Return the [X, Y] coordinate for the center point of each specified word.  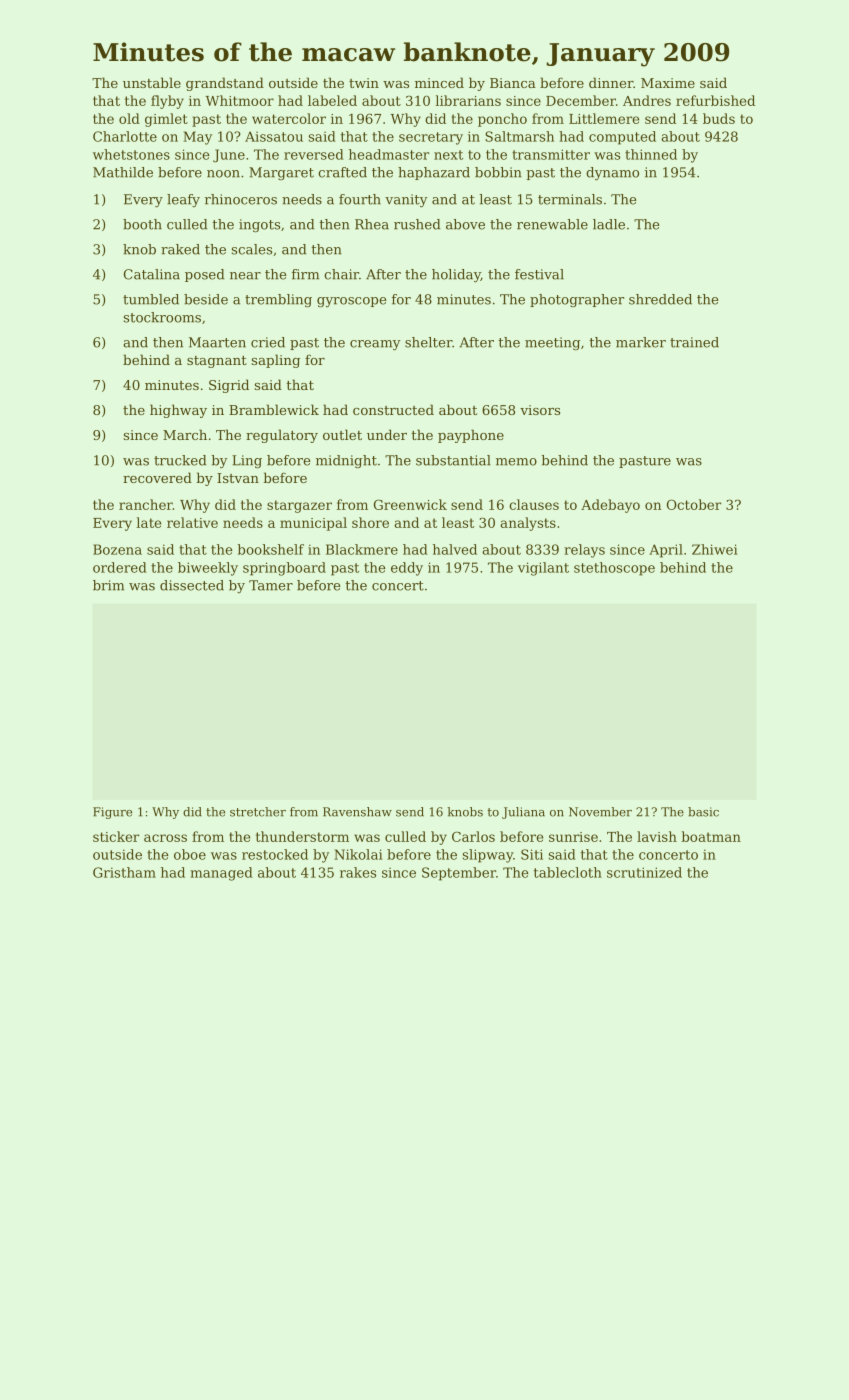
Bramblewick [274, 409]
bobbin [498, 172]
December [581, 100]
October [694, 504]
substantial [453, 460]
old [129, 118]
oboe [190, 854]
